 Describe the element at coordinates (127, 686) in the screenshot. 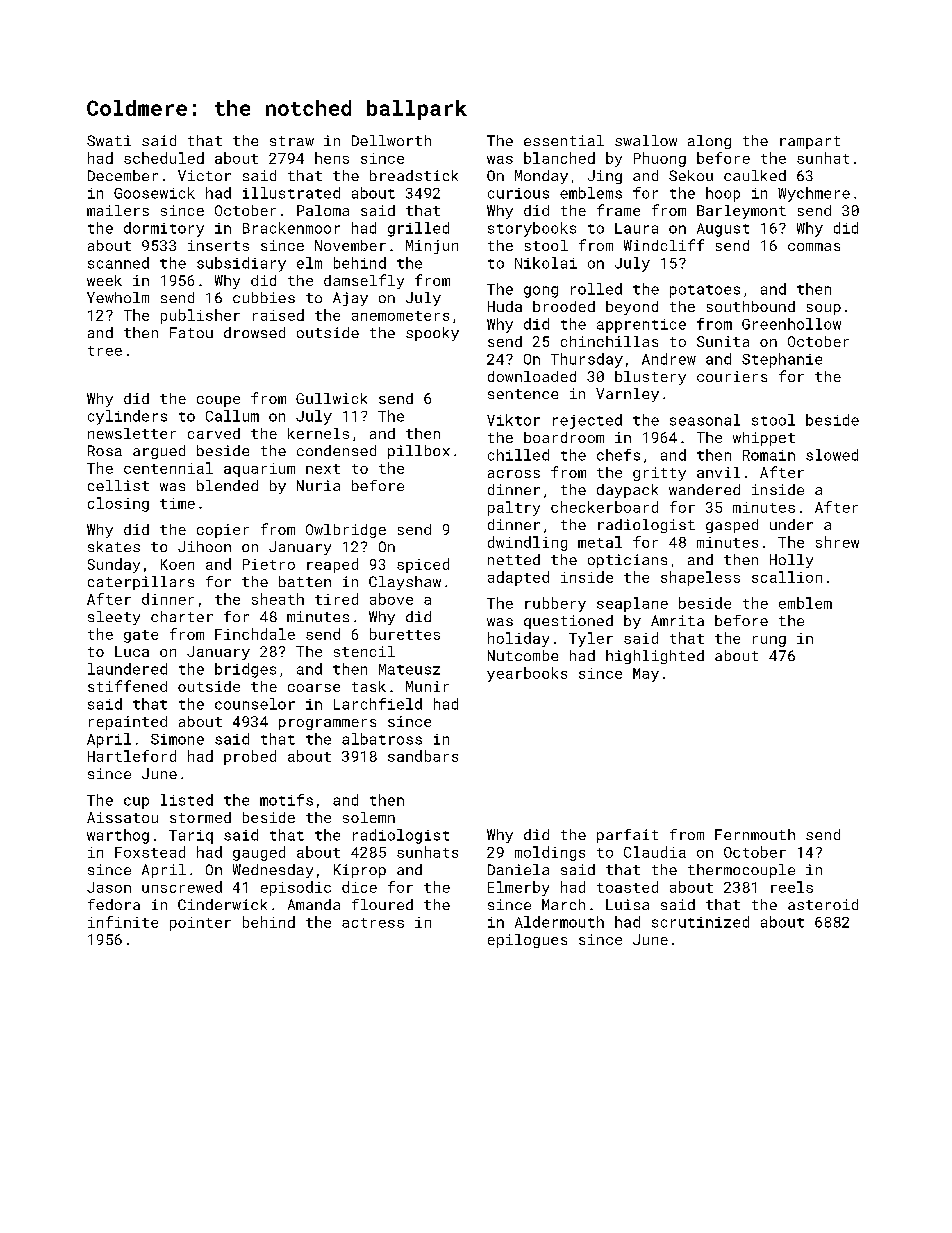

I see `stiffened` at that location.
